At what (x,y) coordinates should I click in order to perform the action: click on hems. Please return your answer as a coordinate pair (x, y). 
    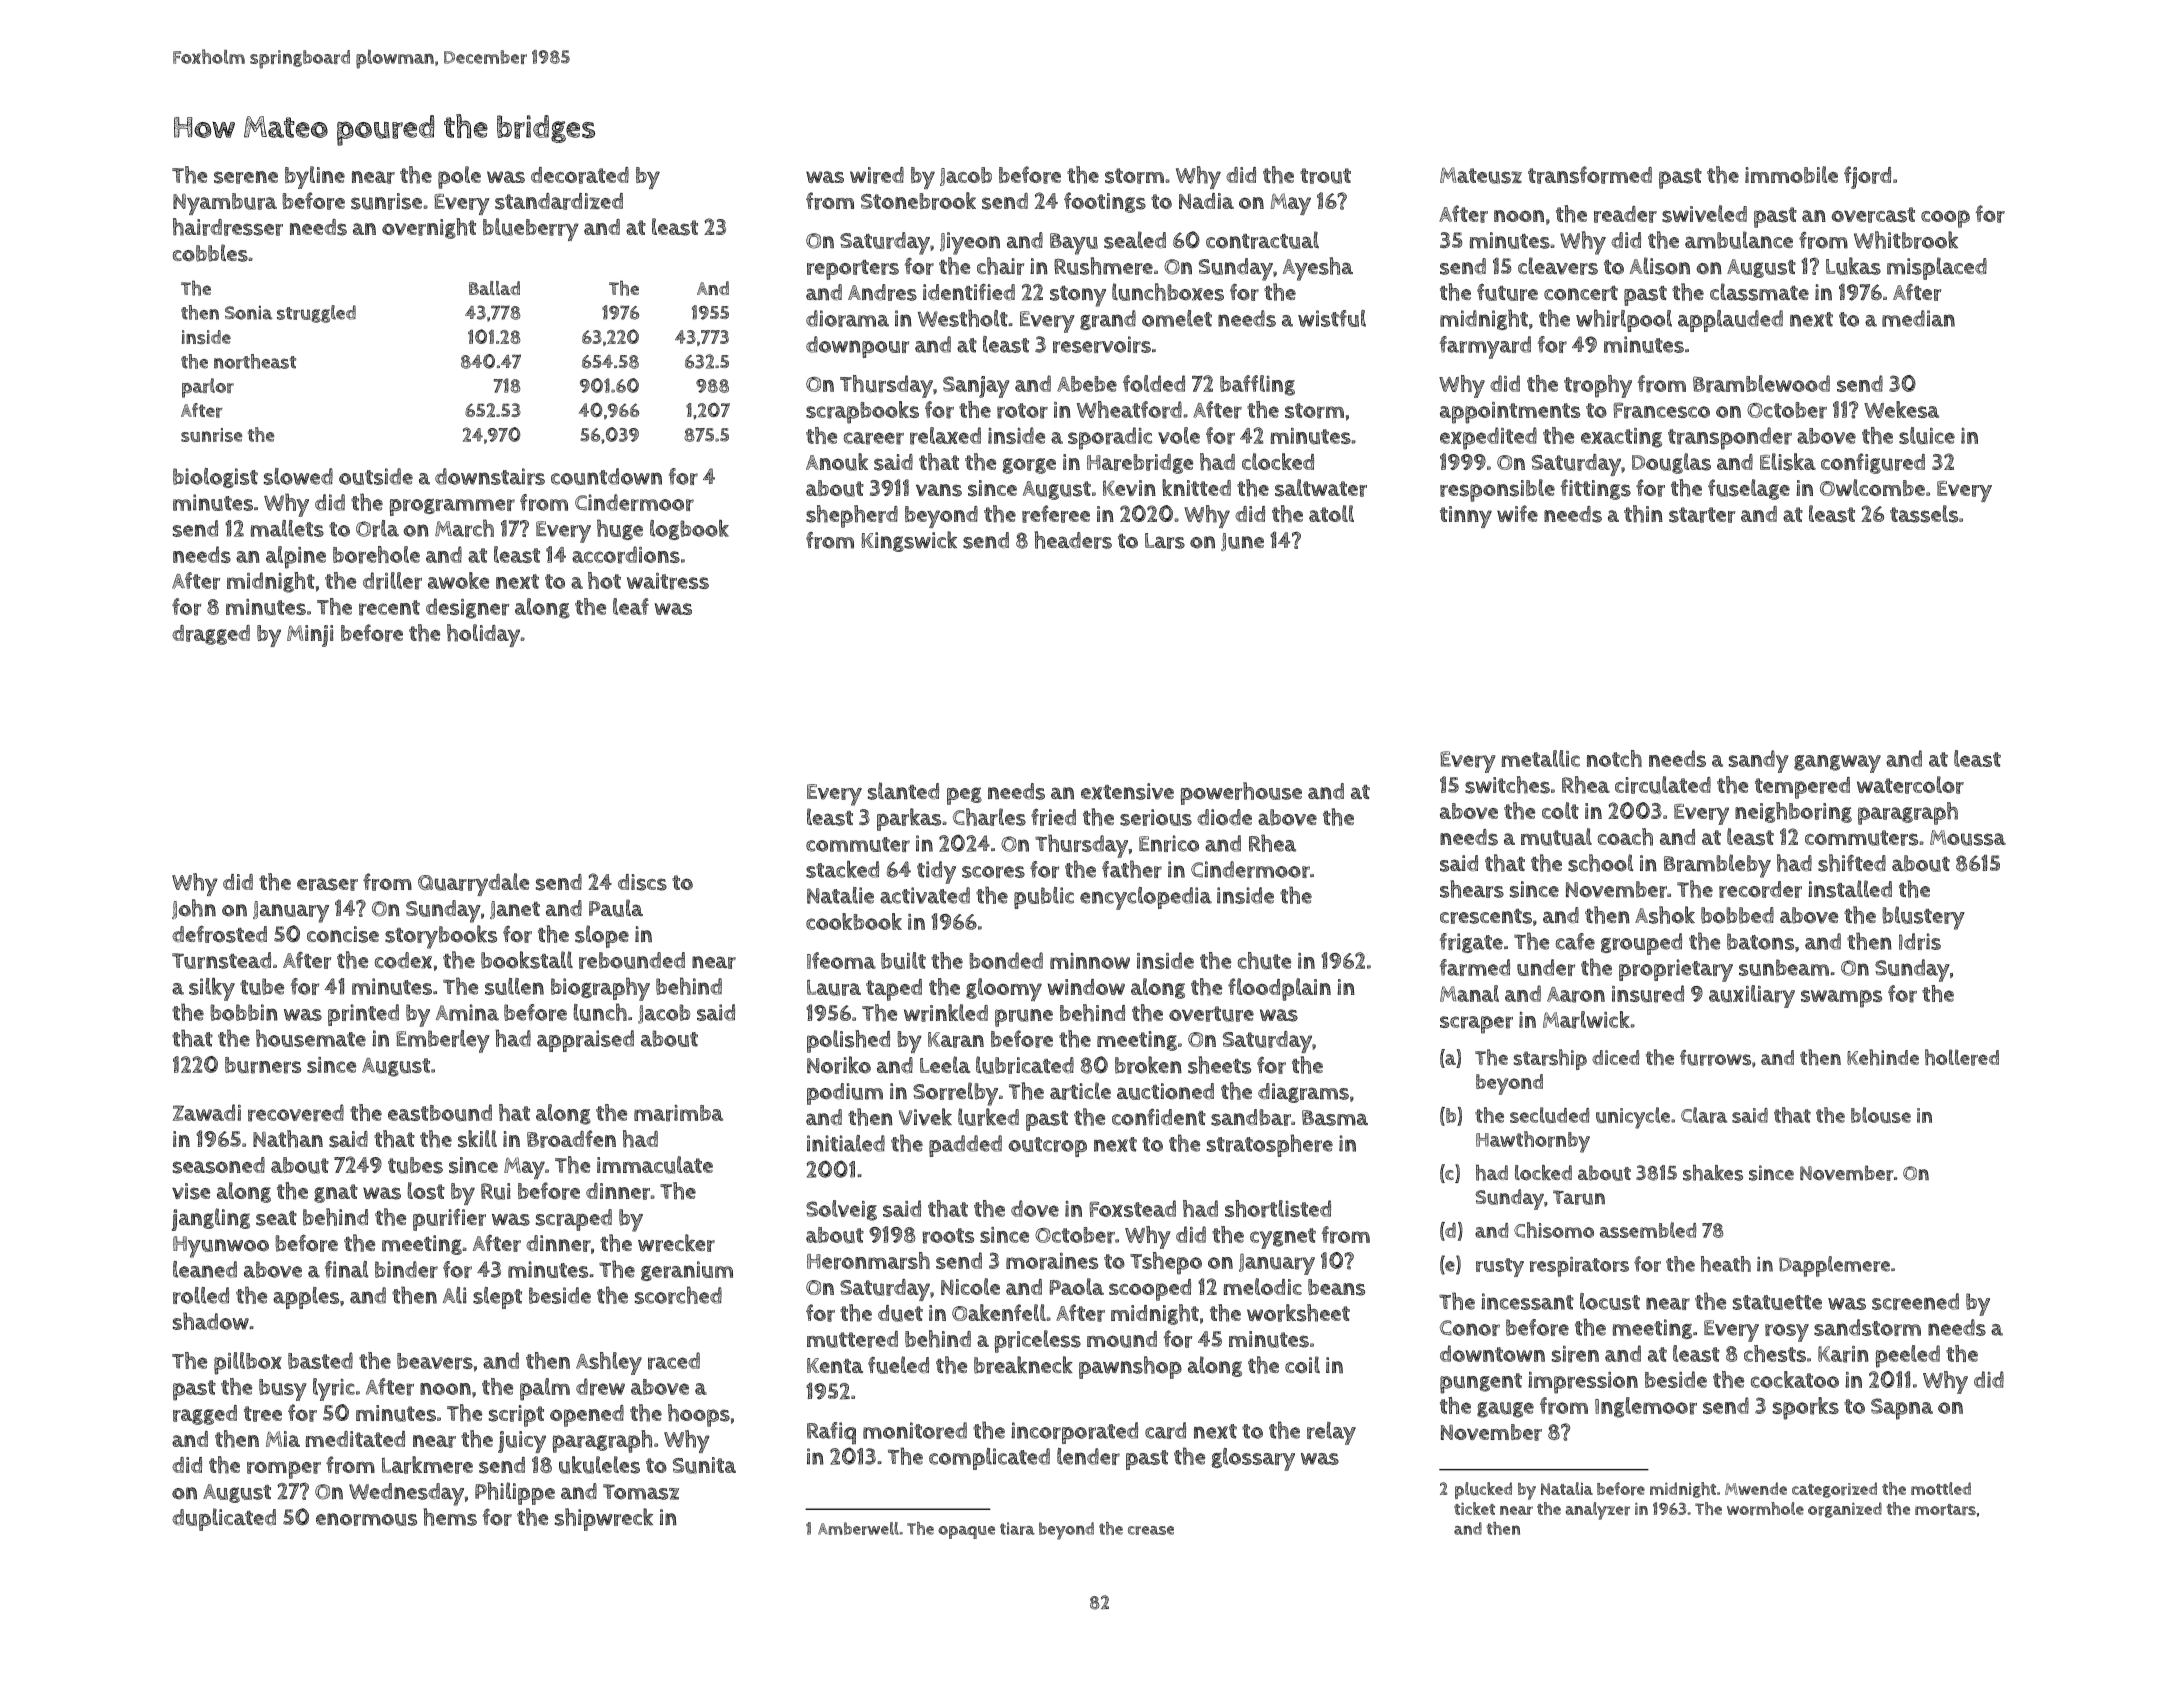
    Looking at the image, I should click on (450, 1517).
